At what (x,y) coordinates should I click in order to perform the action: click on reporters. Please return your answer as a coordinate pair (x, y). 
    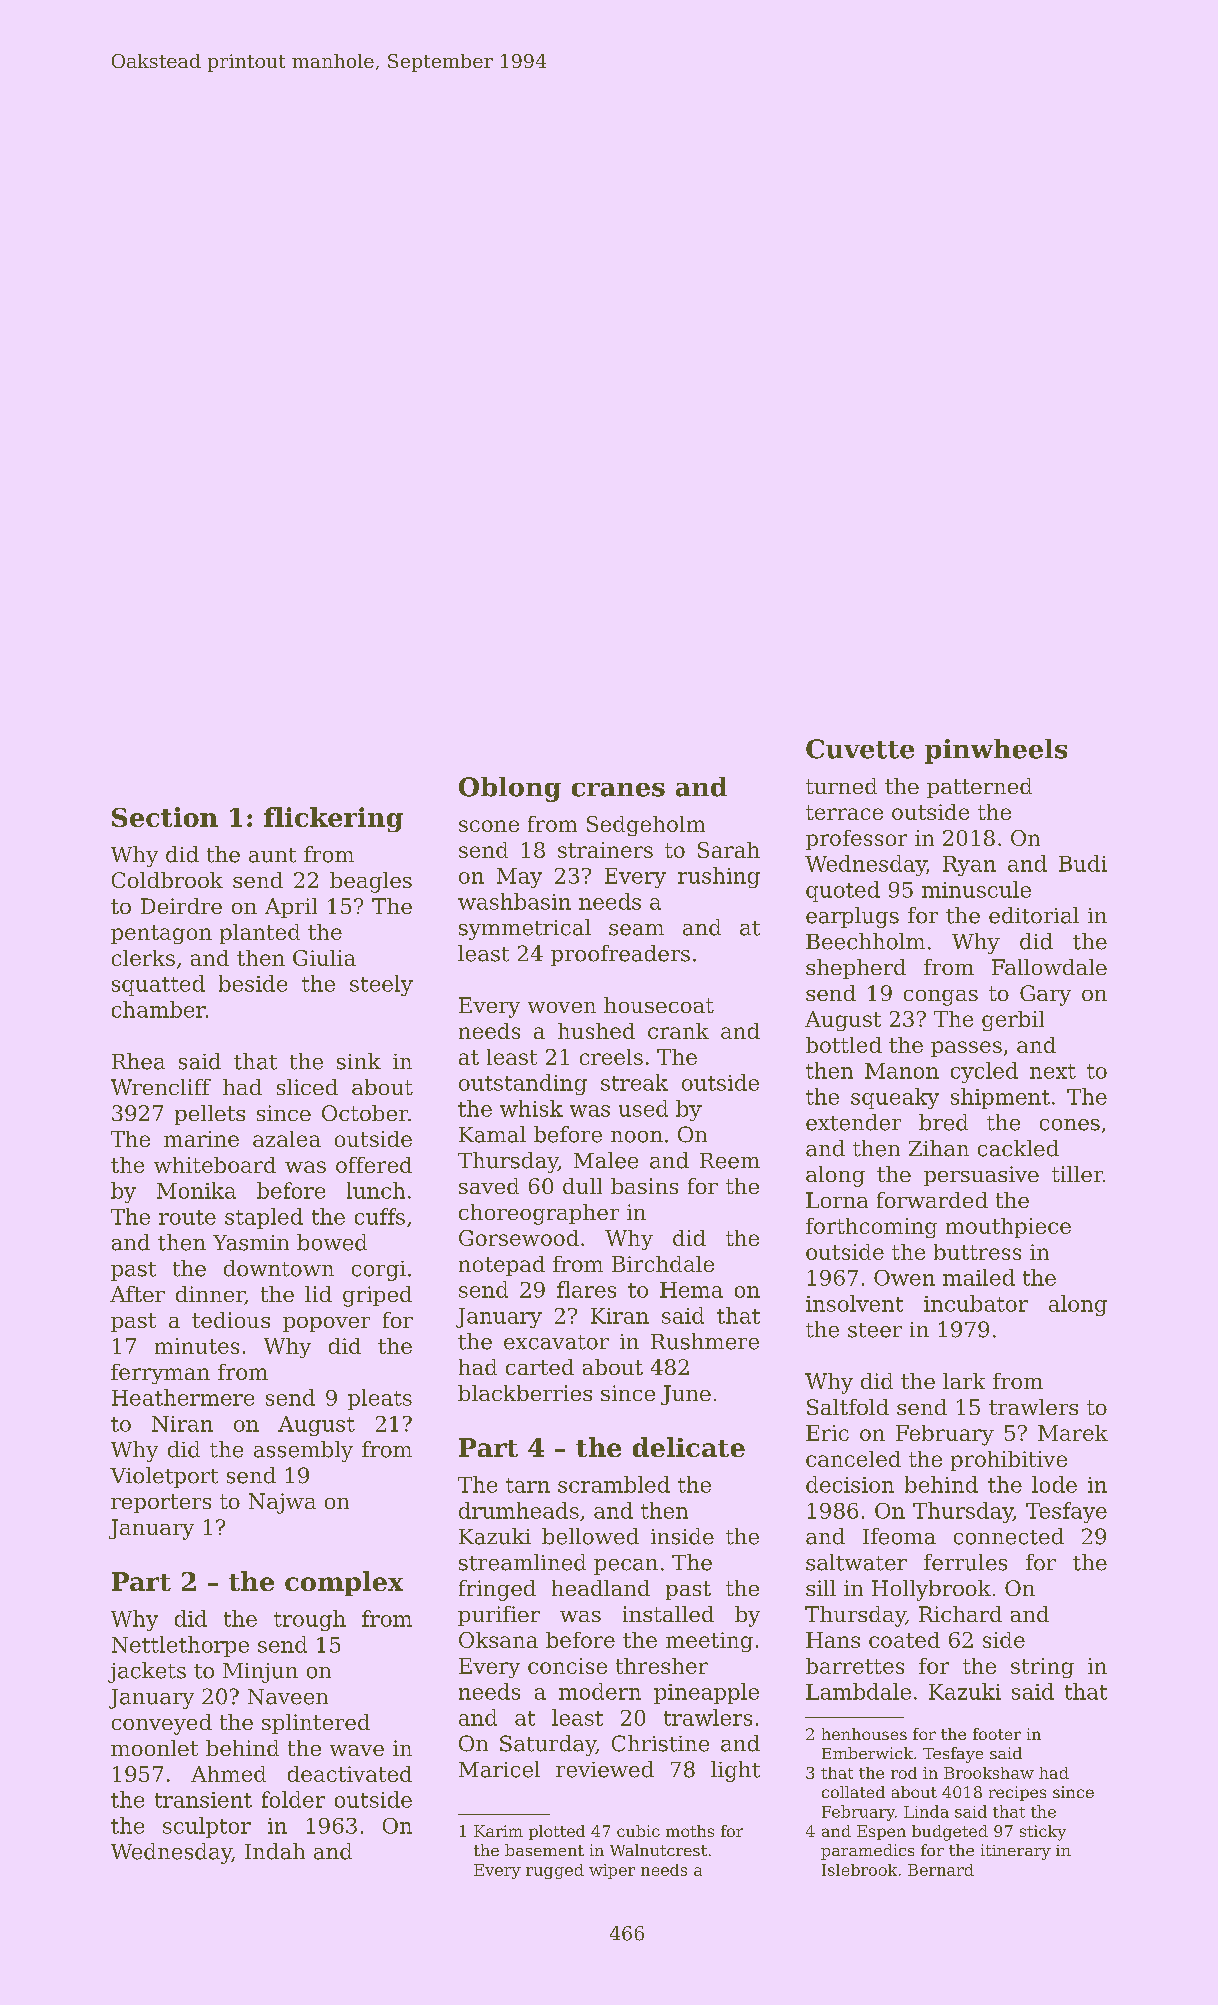
    Looking at the image, I should click on (161, 1503).
